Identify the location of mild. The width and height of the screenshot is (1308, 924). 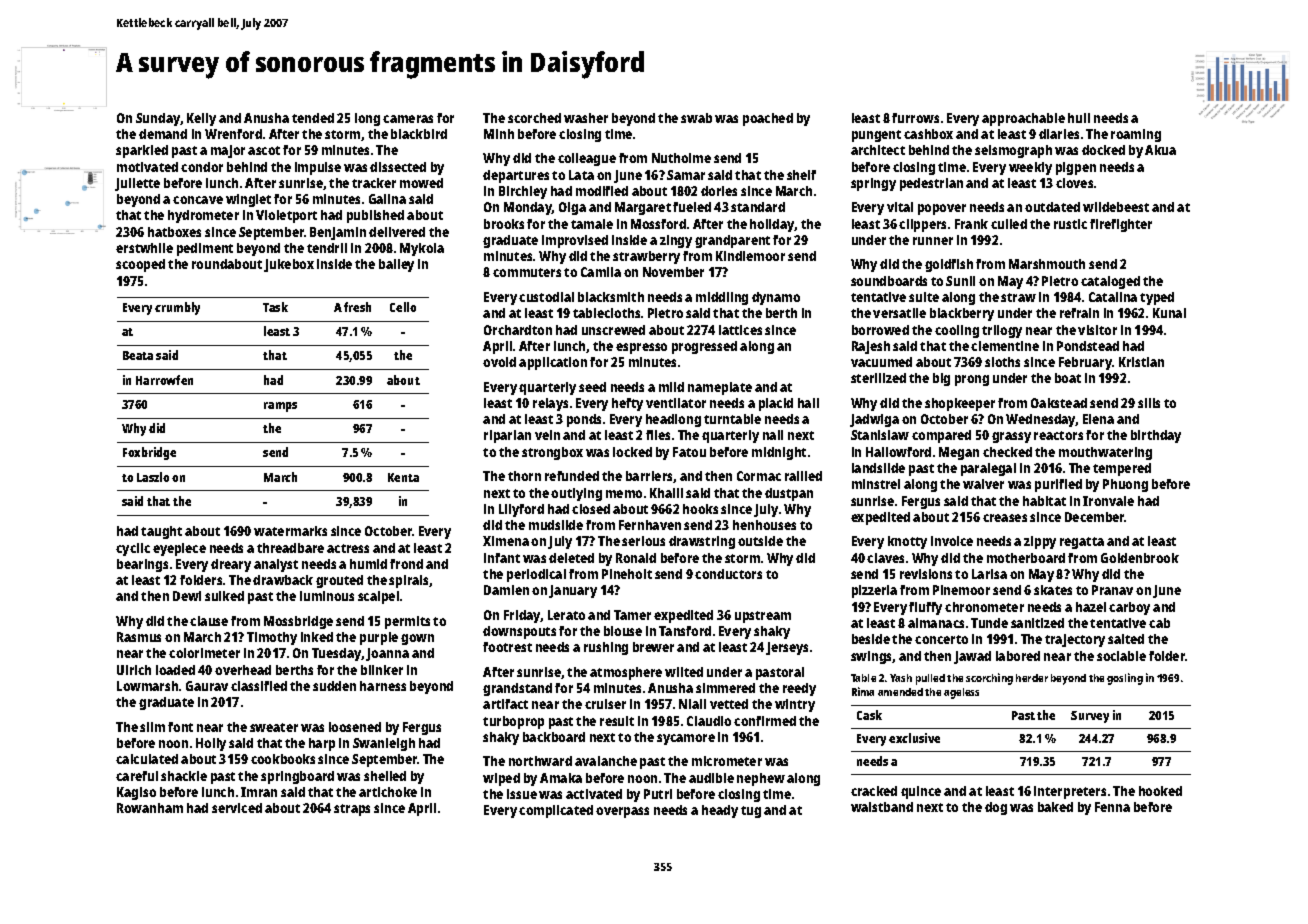
(671, 387).
